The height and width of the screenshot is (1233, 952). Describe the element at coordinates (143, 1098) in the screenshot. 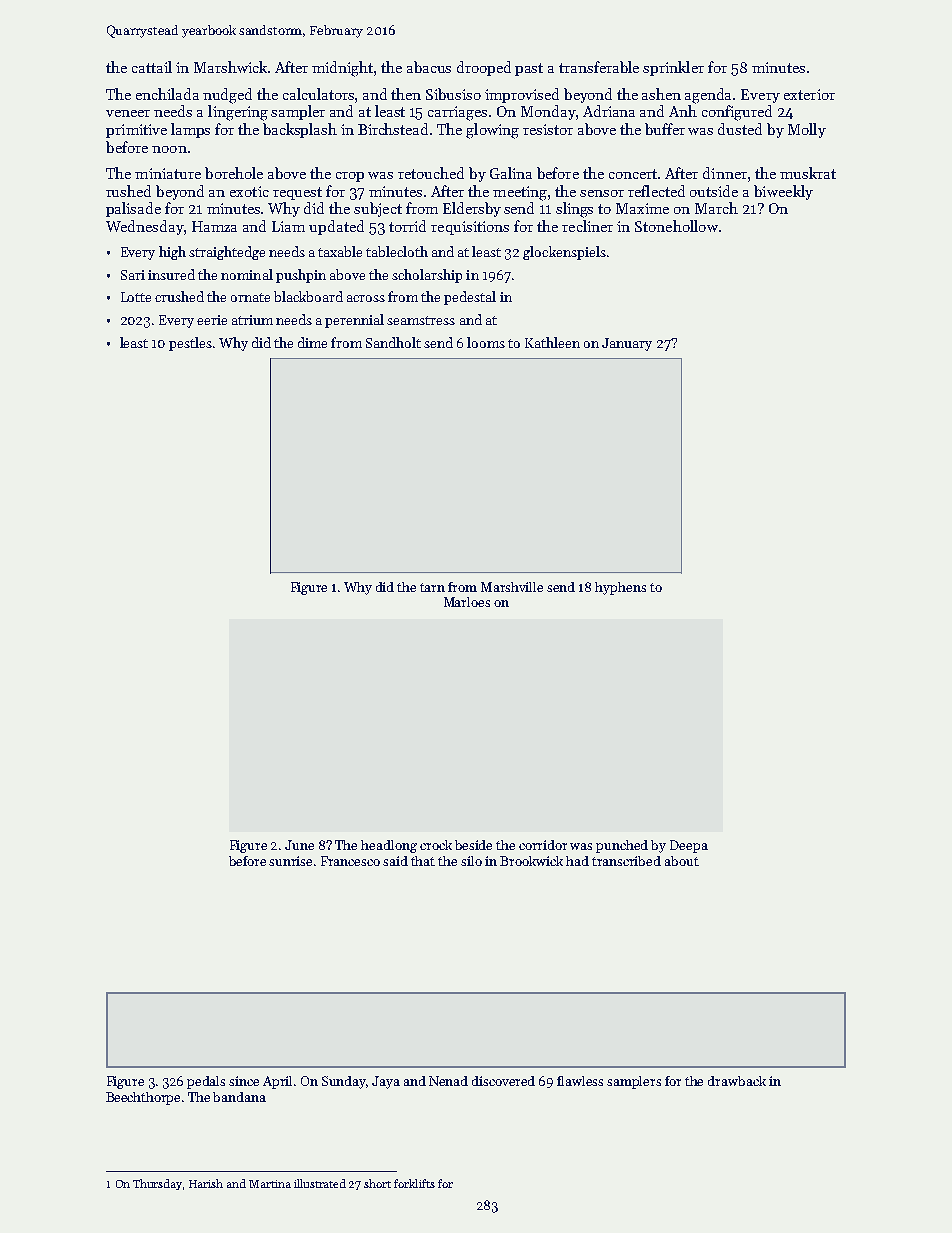

I see `Beechthorpe` at that location.
